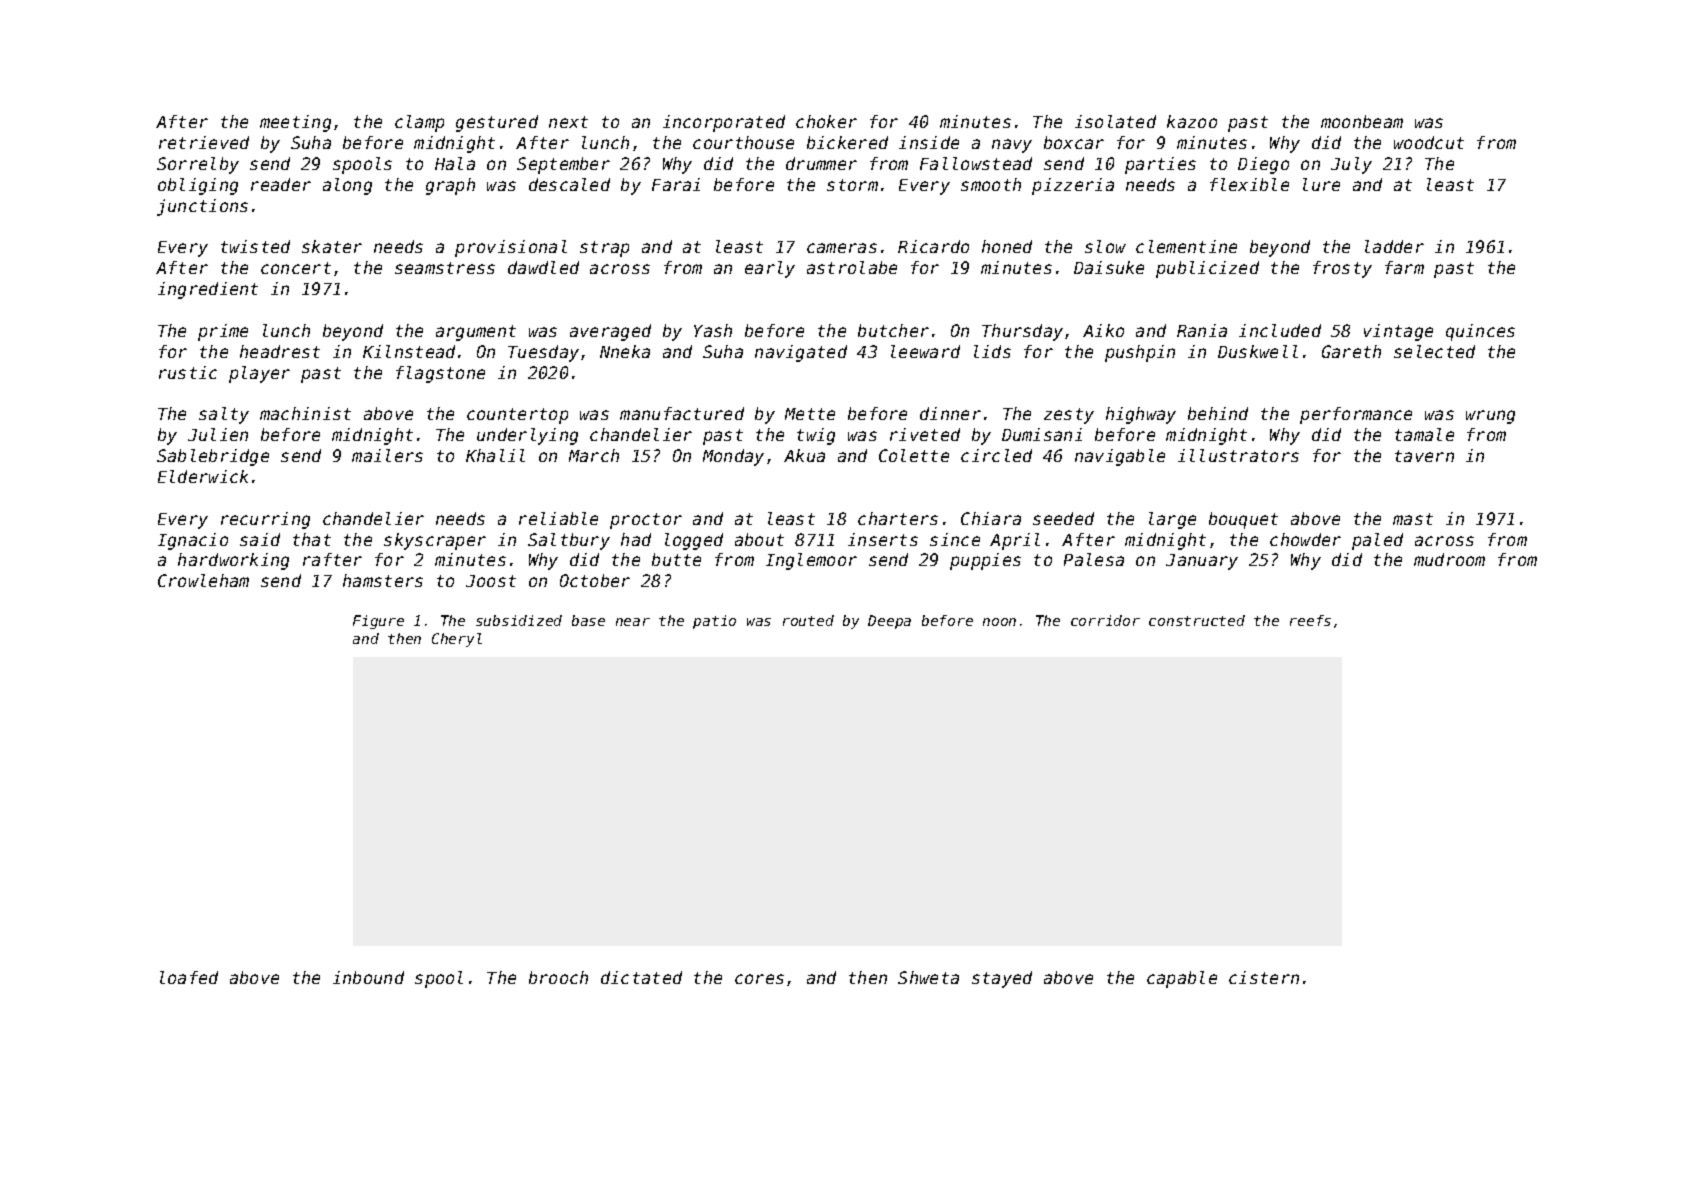  Describe the element at coordinates (929, 142) in the image. I see `inside` at that location.
